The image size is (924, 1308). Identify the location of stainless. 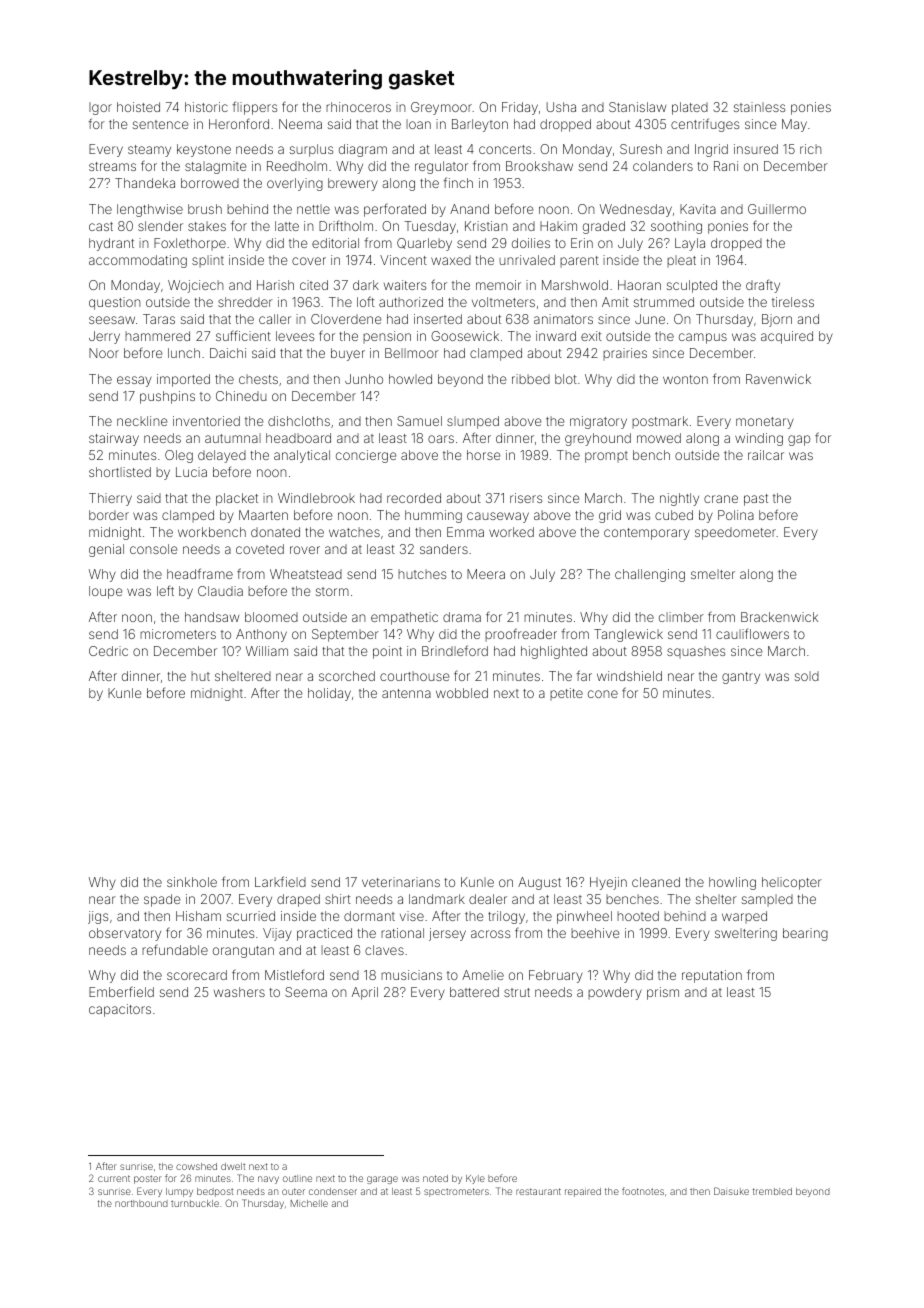
(759, 107).
